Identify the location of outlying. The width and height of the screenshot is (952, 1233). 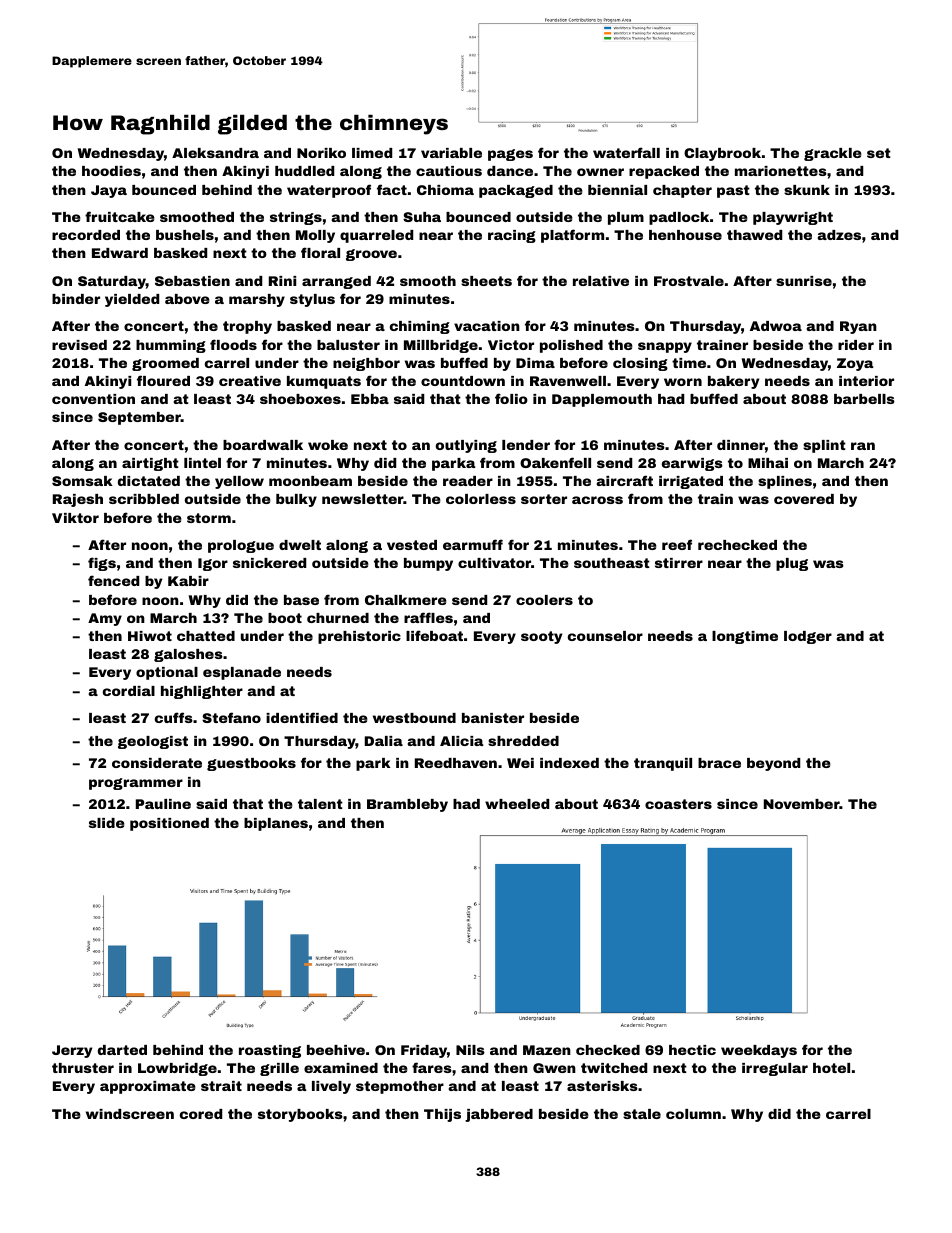
(466, 446).
